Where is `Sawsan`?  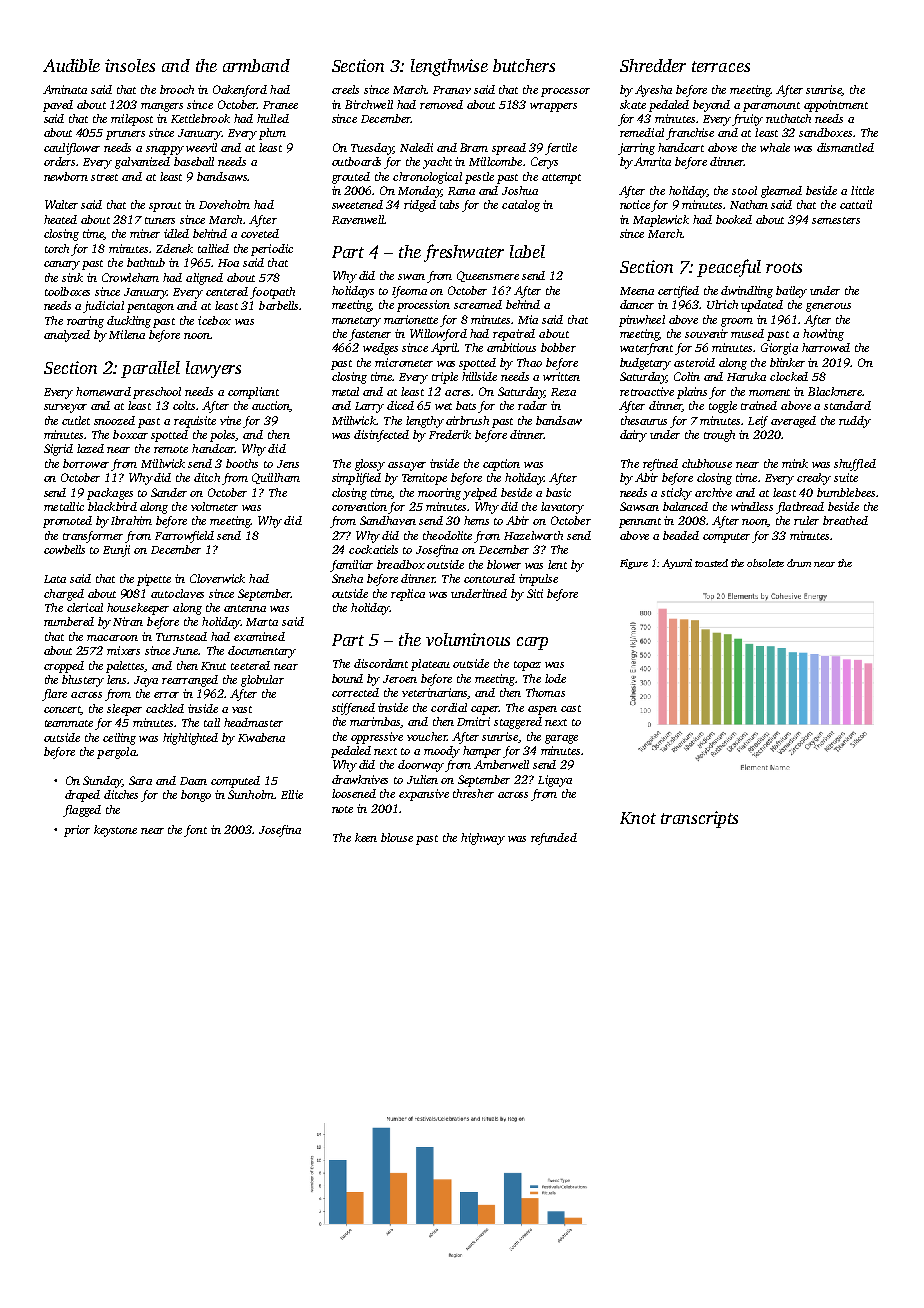
Sawsan is located at coordinates (639, 506).
